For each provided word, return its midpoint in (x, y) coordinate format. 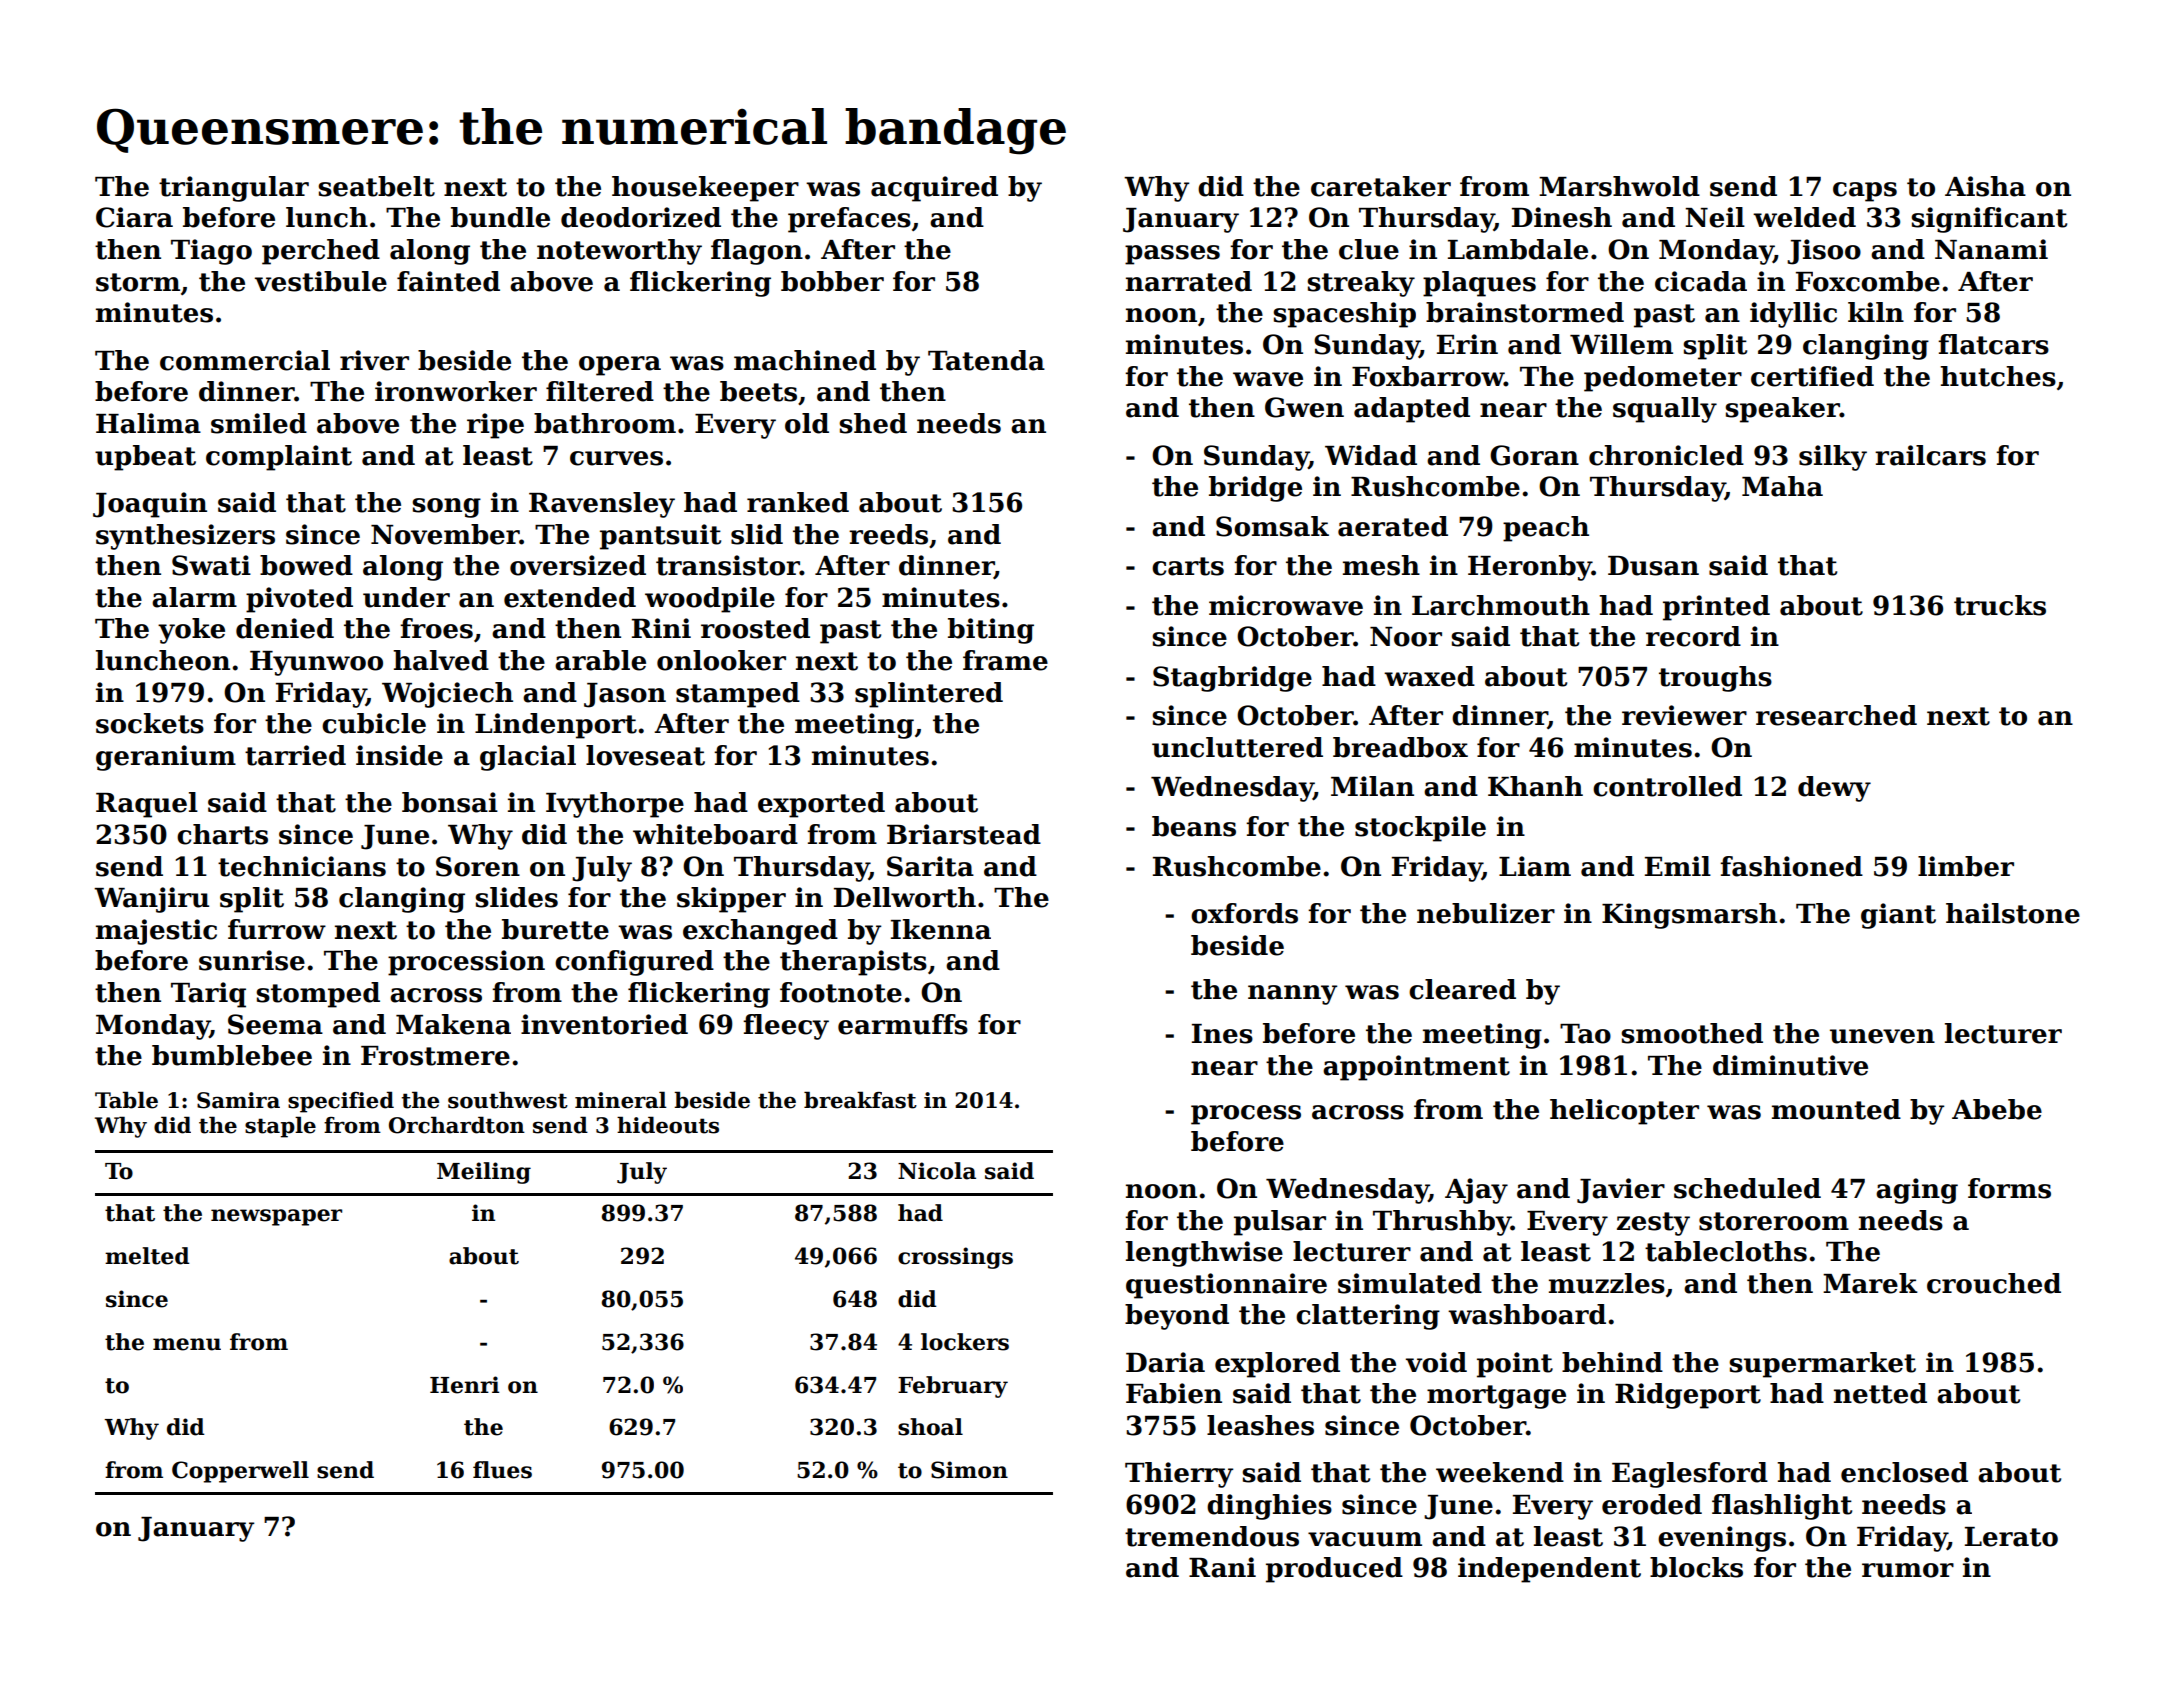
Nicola (937, 1171)
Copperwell (240, 1472)
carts (1188, 566)
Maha (1782, 486)
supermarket (1822, 1365)
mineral (621, 1100)
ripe (495, 426)
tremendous (1212, 1536)
